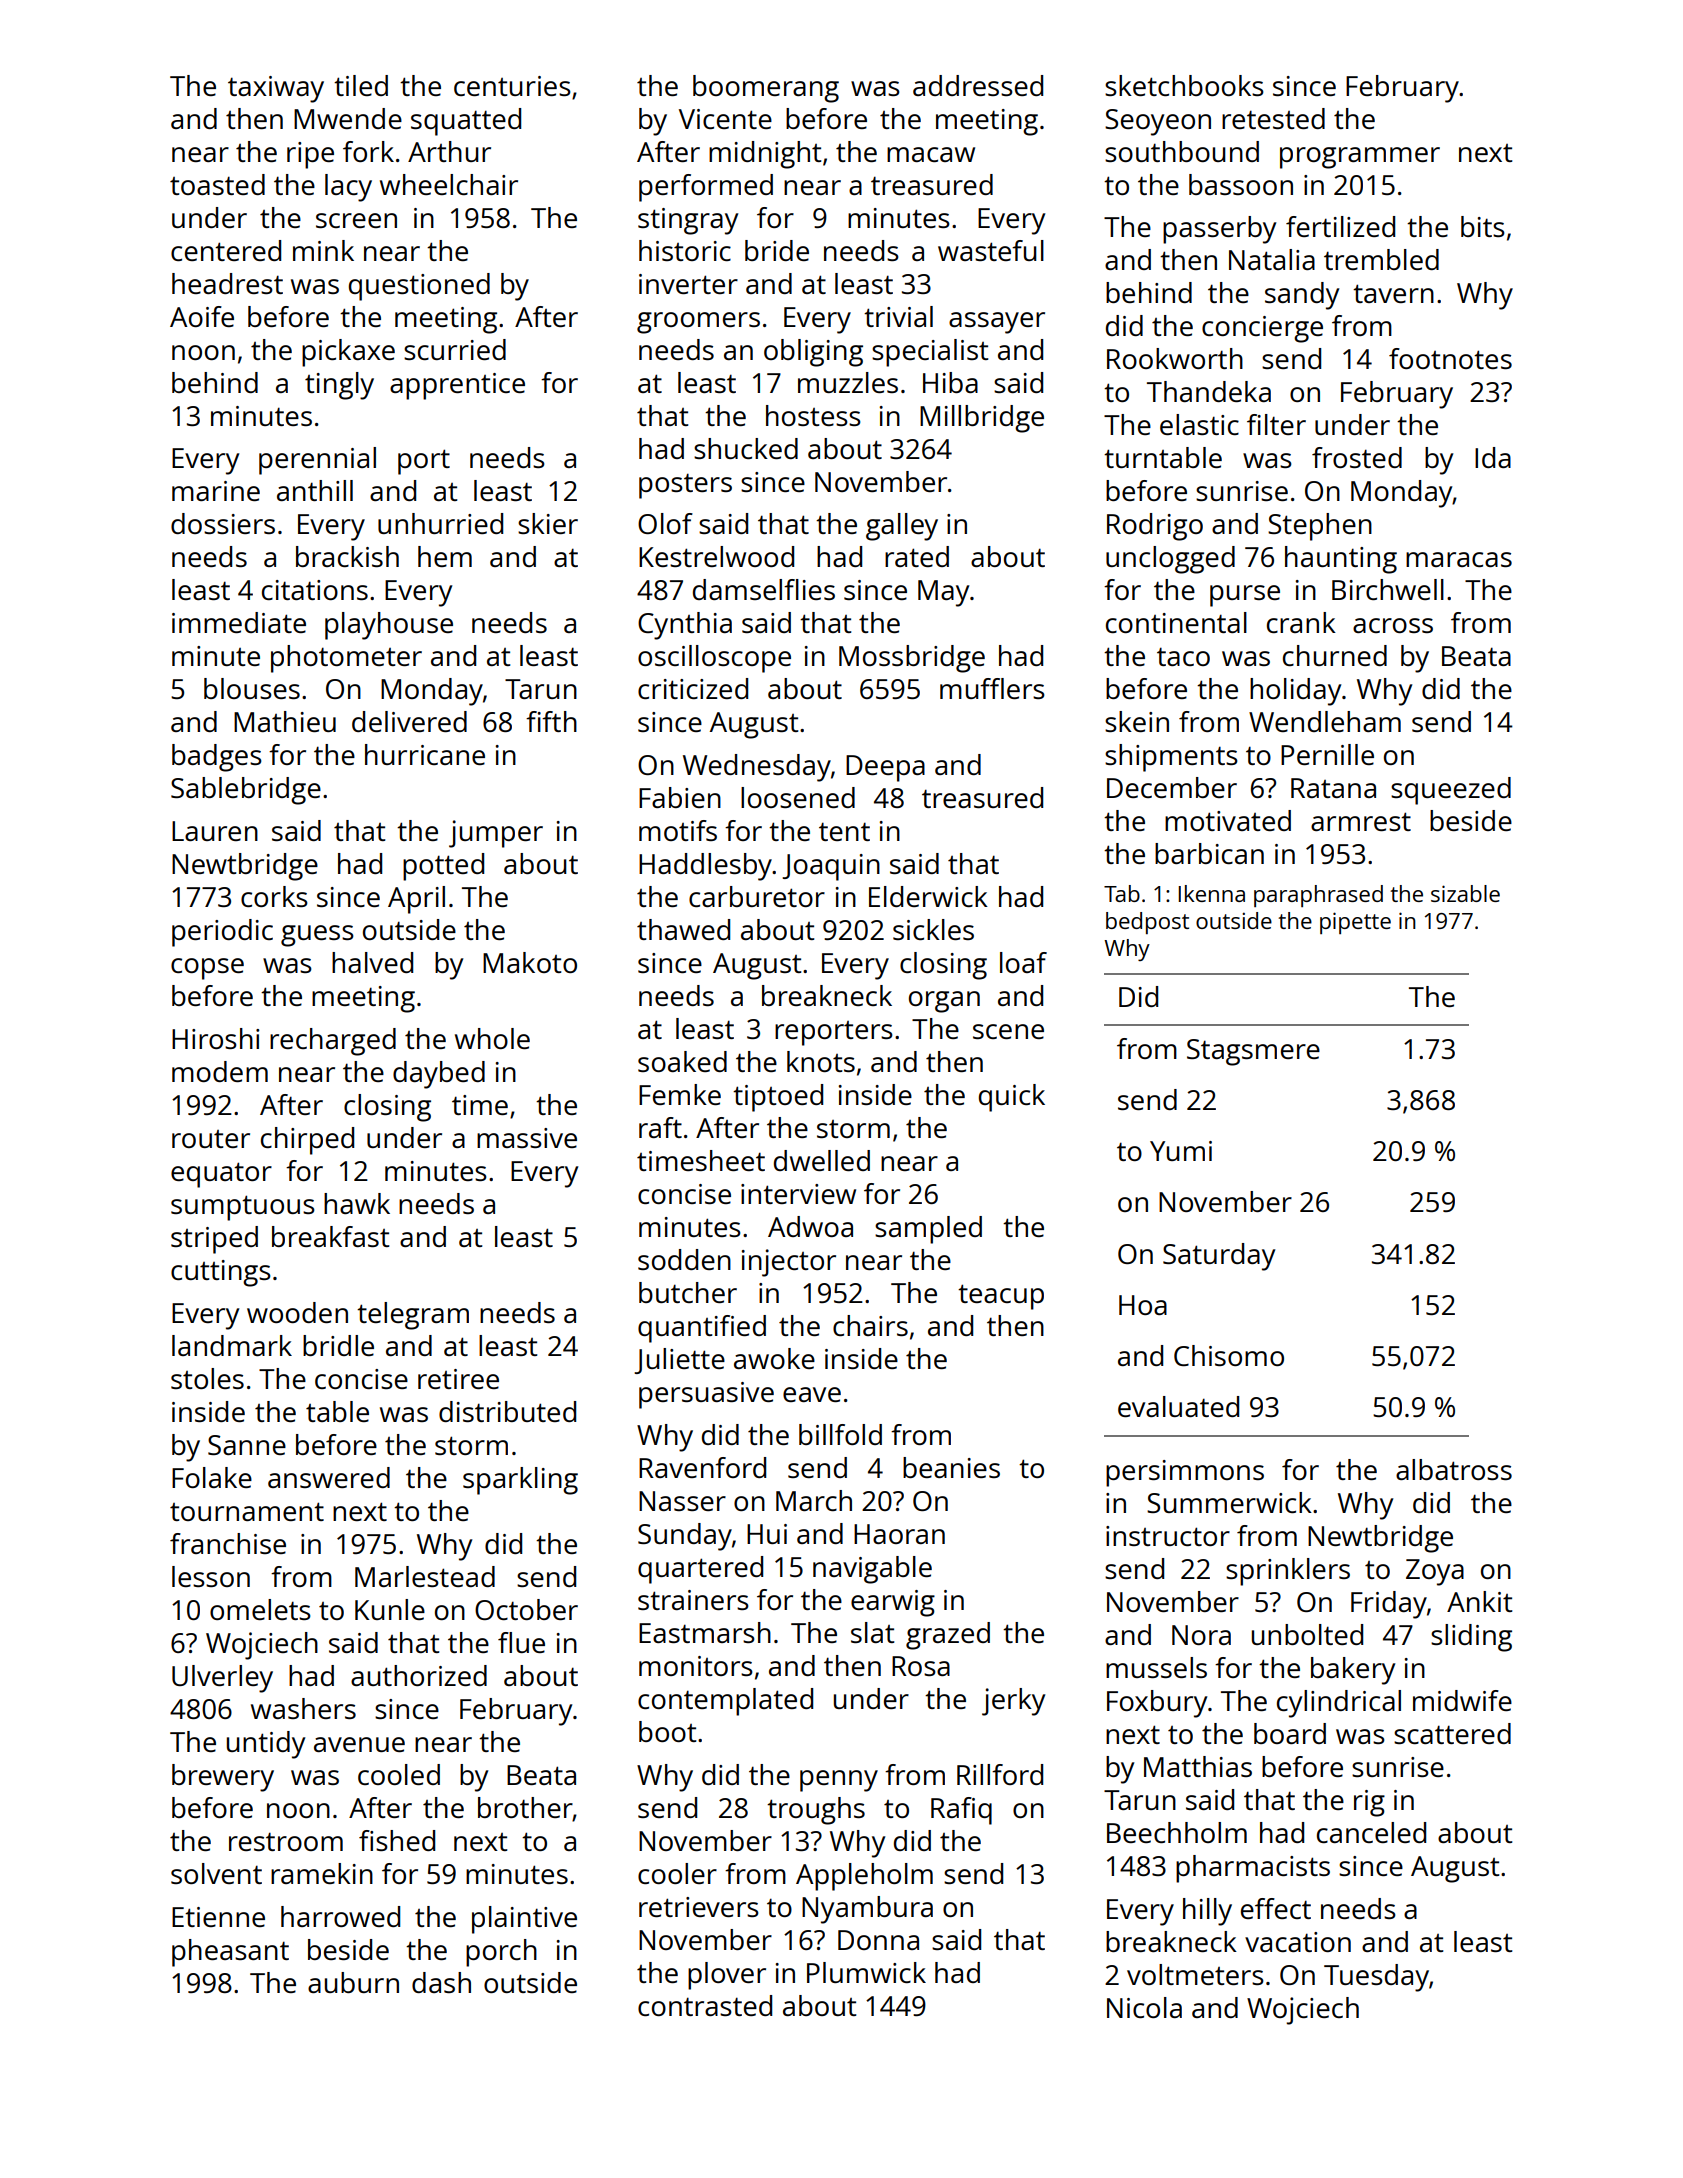 The height and width of the screenshot is (2178, 1683). Describe the element at coordinates (357, 1203) in the screenshot. I see `hawk` at that location.
